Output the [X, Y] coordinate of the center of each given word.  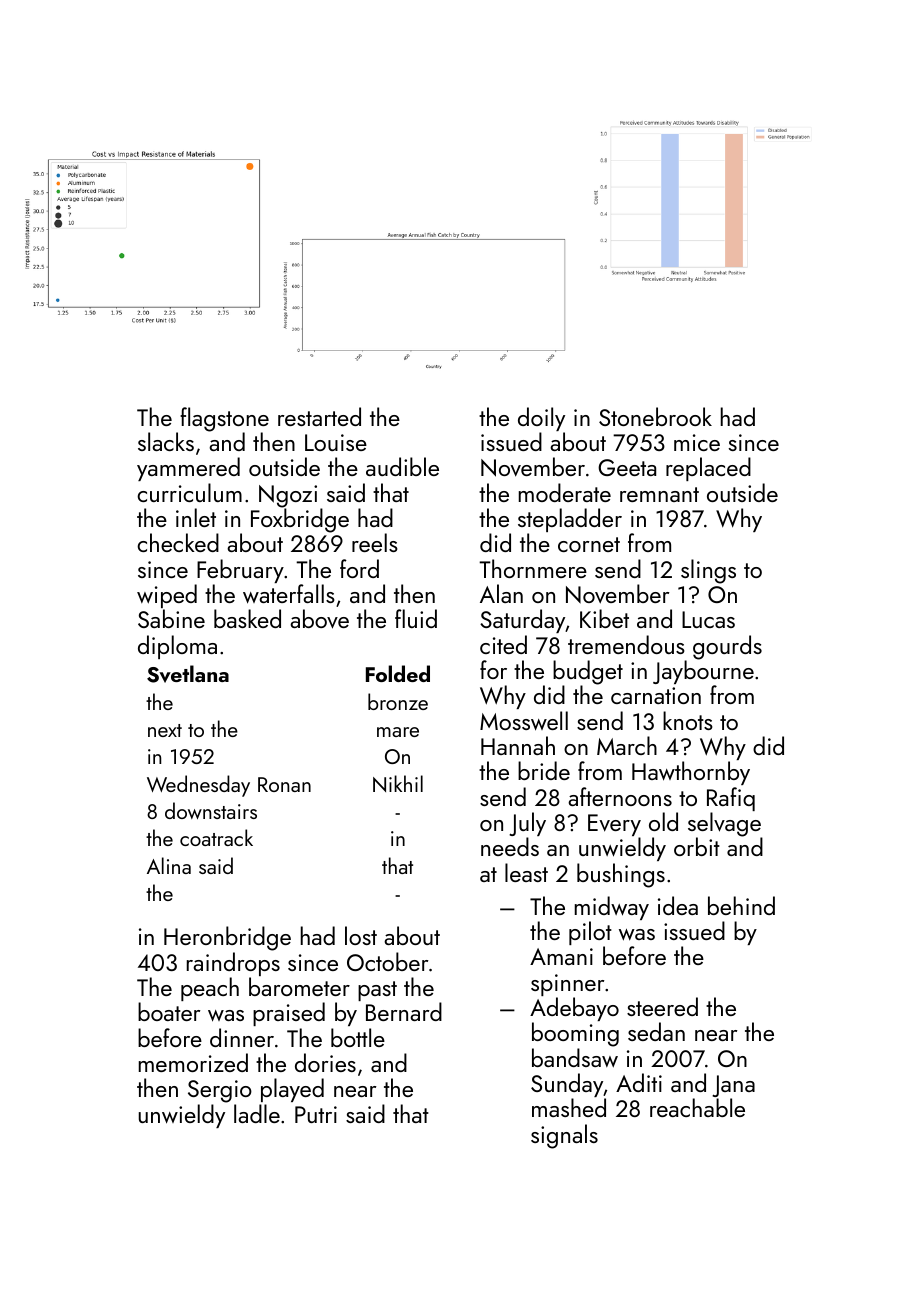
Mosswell [524, 721]
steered [662, 1006]
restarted [319, 416]
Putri [316, 1114]
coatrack [216, 837]
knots [688, 720]
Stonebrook [655, 416]
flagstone [224, 419]
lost [361, 935]
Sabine [171, 619]
